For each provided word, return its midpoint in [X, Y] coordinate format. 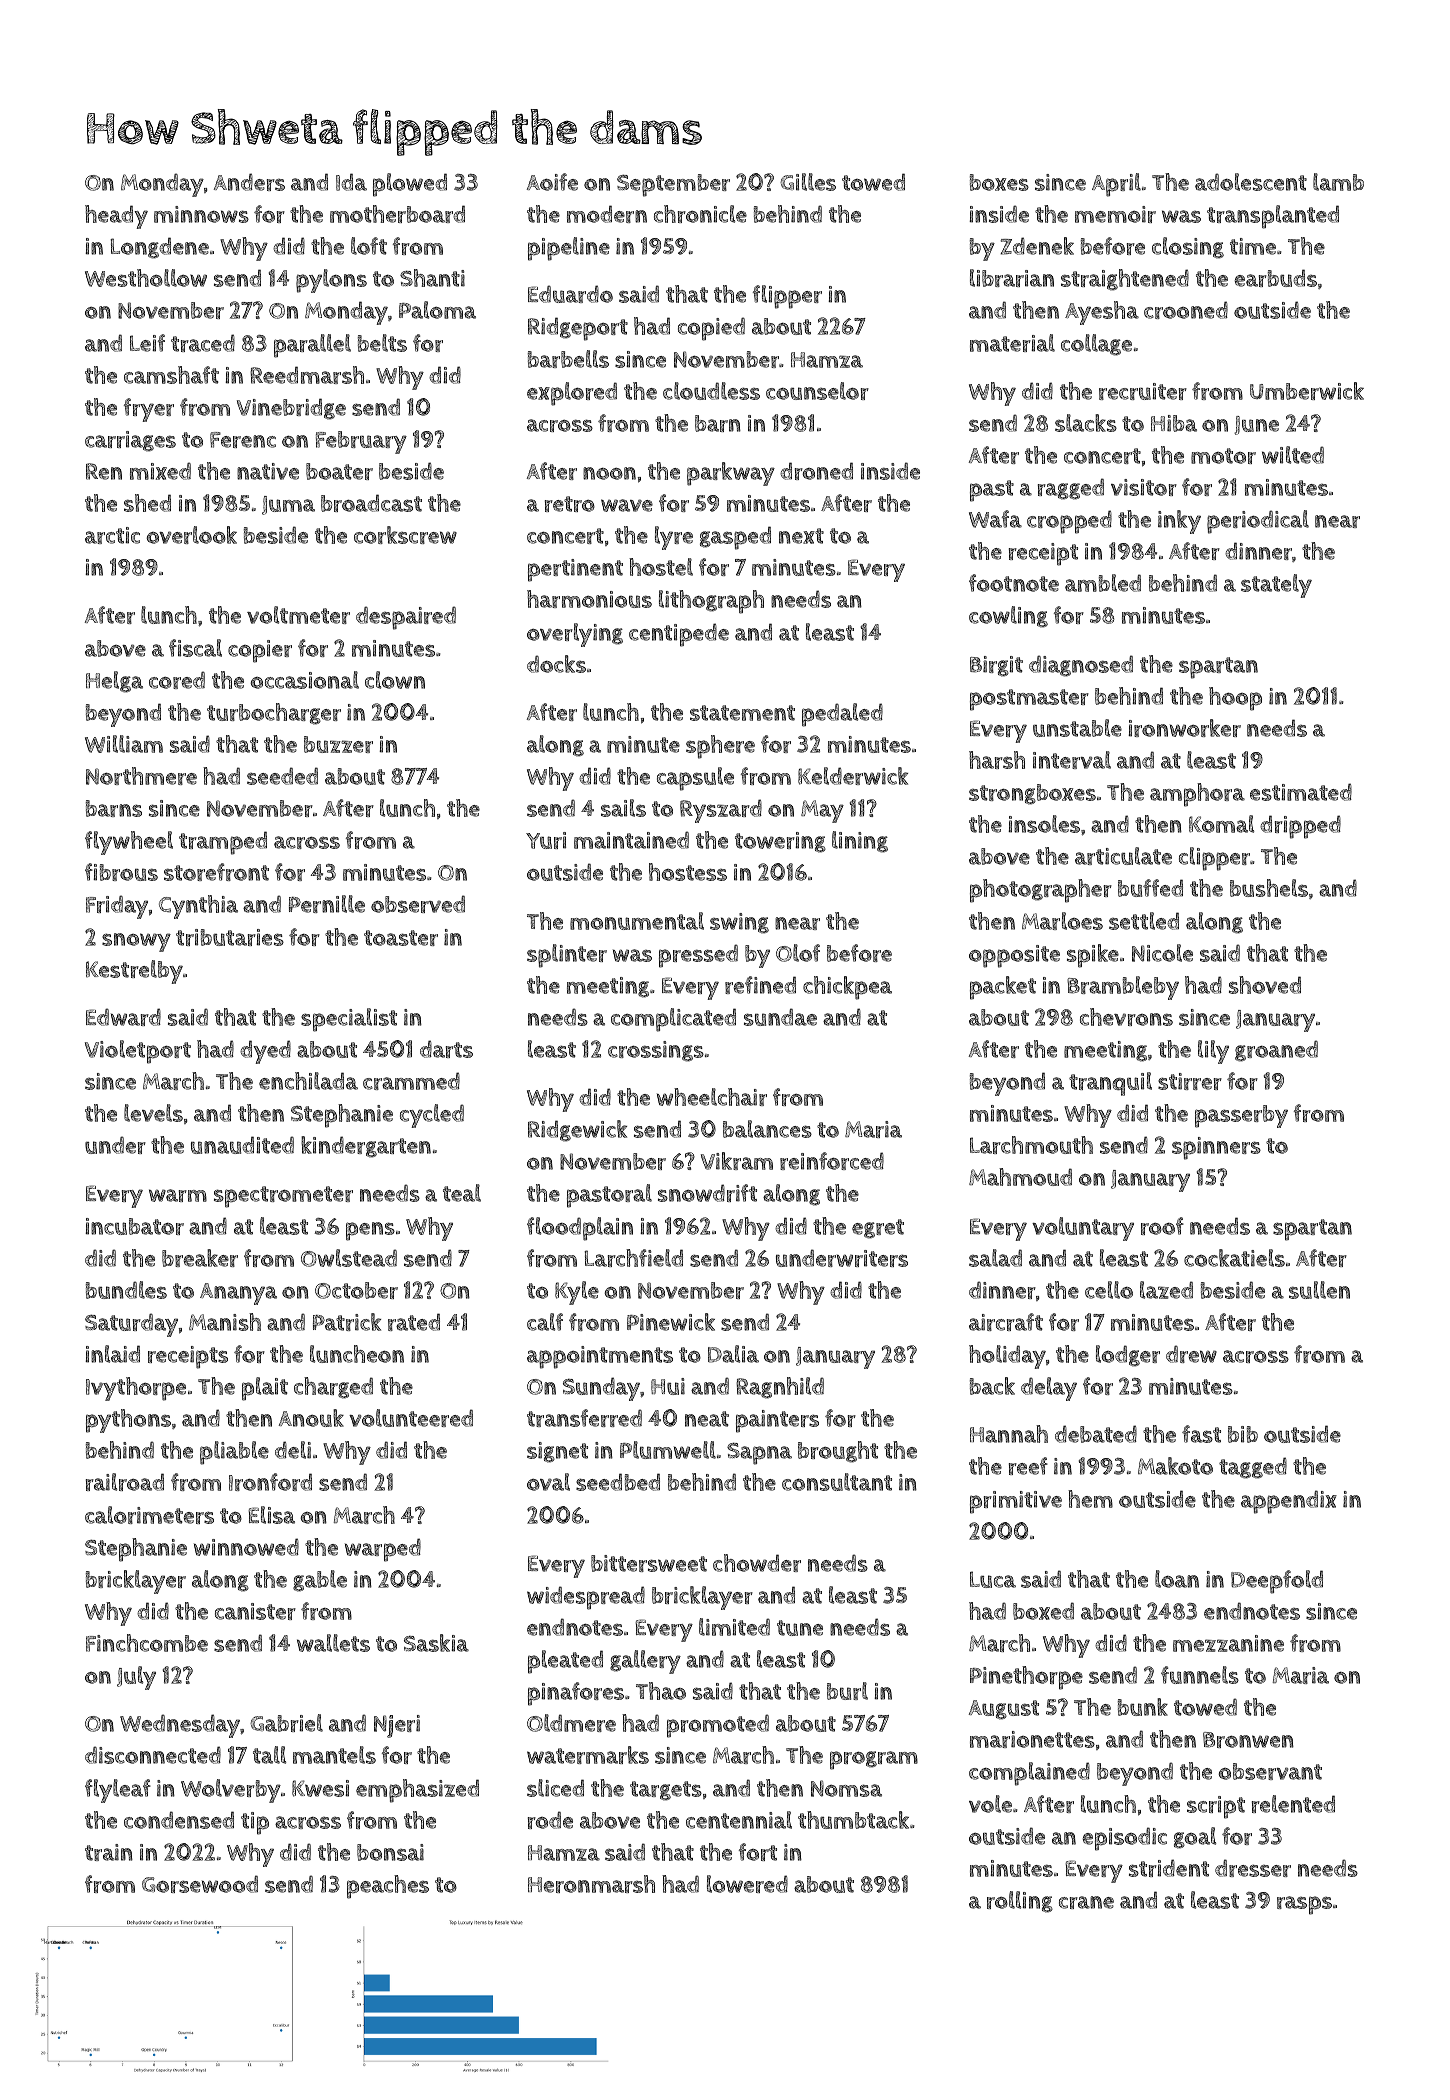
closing [1188, 248]
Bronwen [1248, 1740]
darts [446, 1049]
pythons [128, 1421]
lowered [747, 1884]
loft [369, 246]
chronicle [700, 214]
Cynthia [198, 907]
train [109, 1852]
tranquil [1110, 1084]
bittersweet [649, 1563]
